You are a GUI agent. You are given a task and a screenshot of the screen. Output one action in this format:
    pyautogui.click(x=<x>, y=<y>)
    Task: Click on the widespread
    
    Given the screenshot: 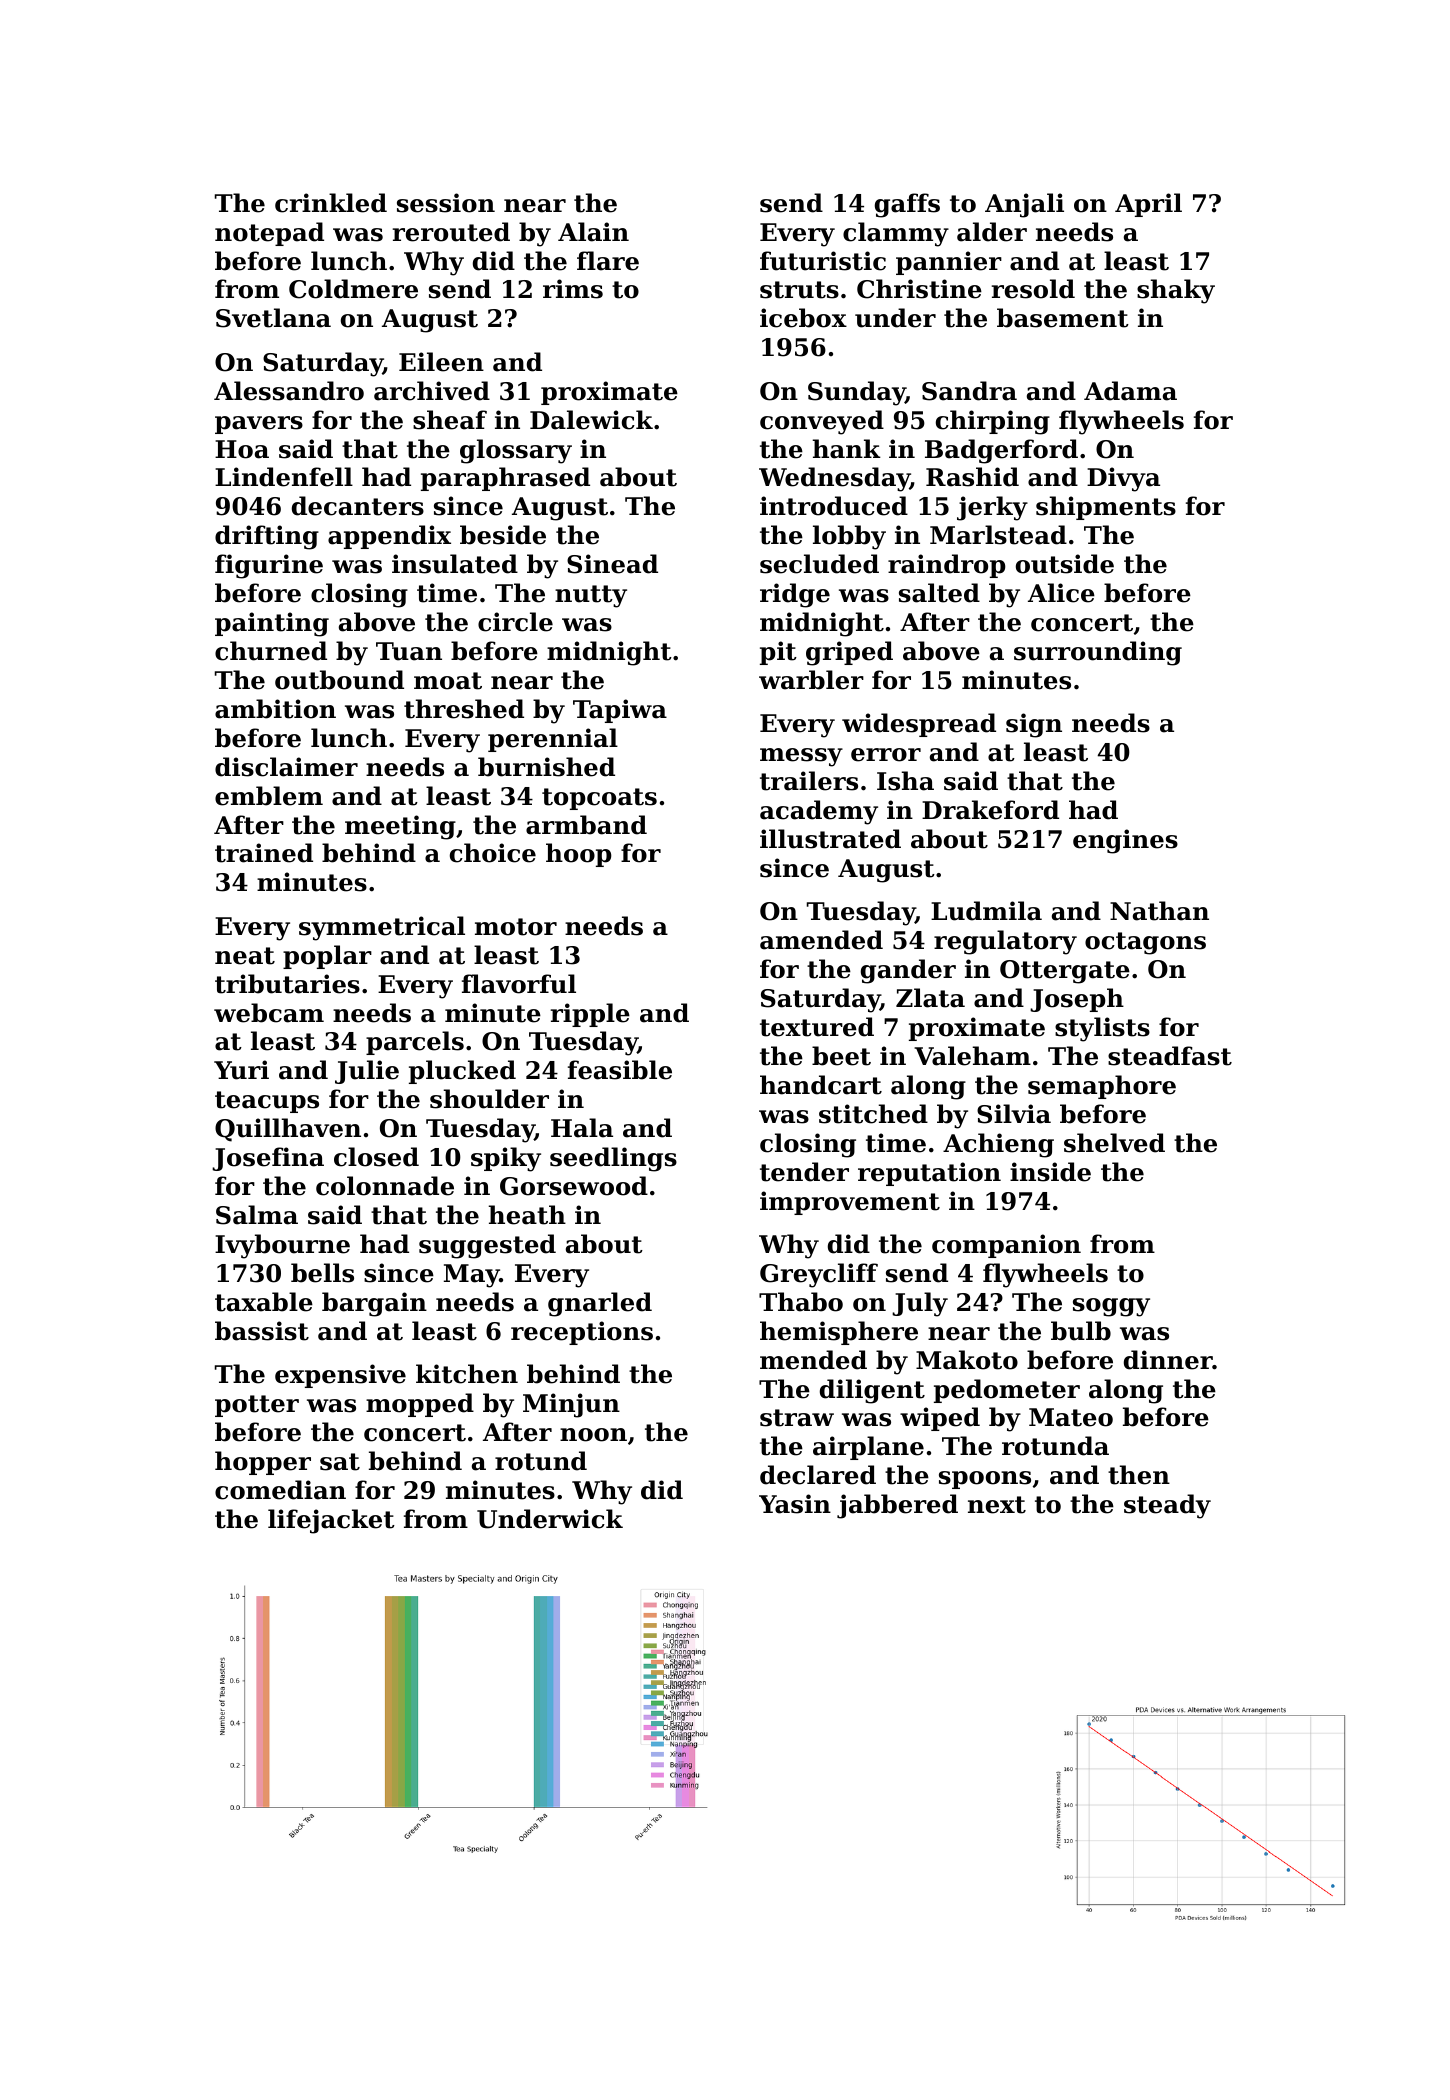 What is the action you would take?
    pyautogui.click(x=919, y=725)
